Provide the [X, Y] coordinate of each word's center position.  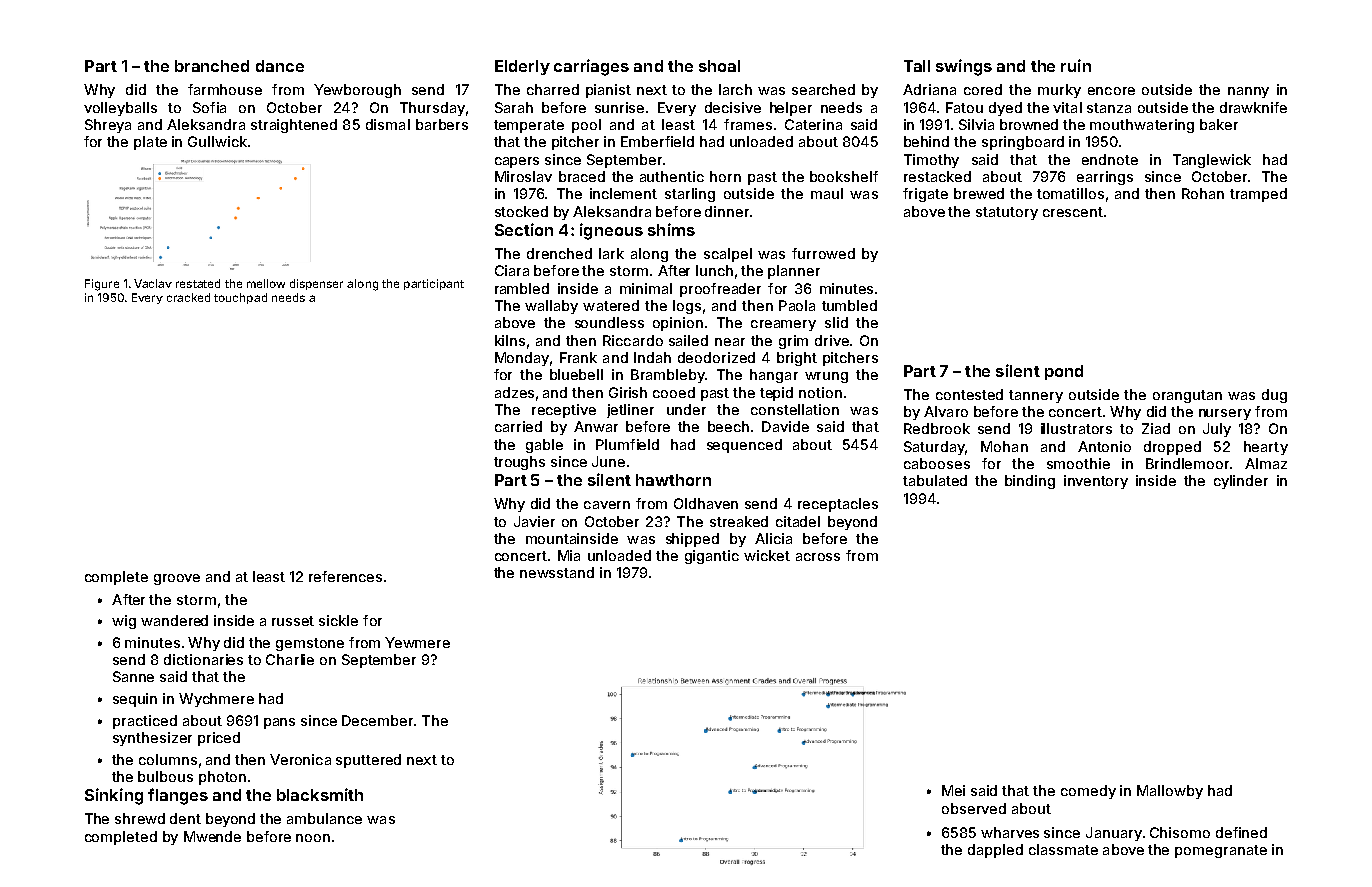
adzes [514, 392]
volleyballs [120, 109]
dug [1274, 396]
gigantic [712, 557]
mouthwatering [1142, 126]
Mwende [212, 836]
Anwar [596, 426]
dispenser [316, 284]
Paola [797, 305]
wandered [174, 620]
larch [735, 89]
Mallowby [1170, 792]
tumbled [849, 305]
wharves [1010, 832]
